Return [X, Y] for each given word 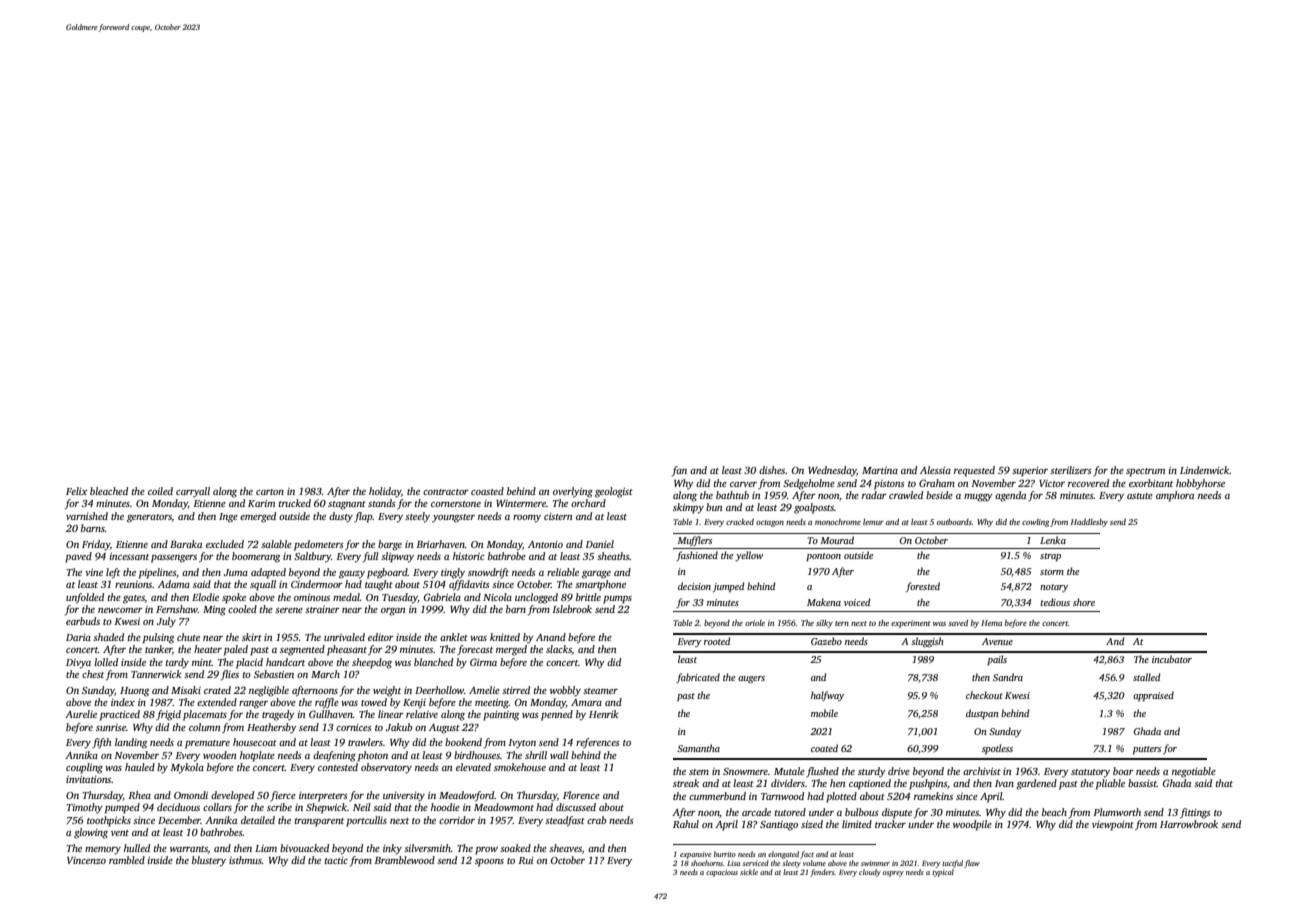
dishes [772, 470]
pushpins [928, 784]
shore [1084, 602]
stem [699, 772]
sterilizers [1071, 470]
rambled [127, 860]
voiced [857, 602]
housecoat [255, 742]
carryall [193, 492]
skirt [252, 637]
